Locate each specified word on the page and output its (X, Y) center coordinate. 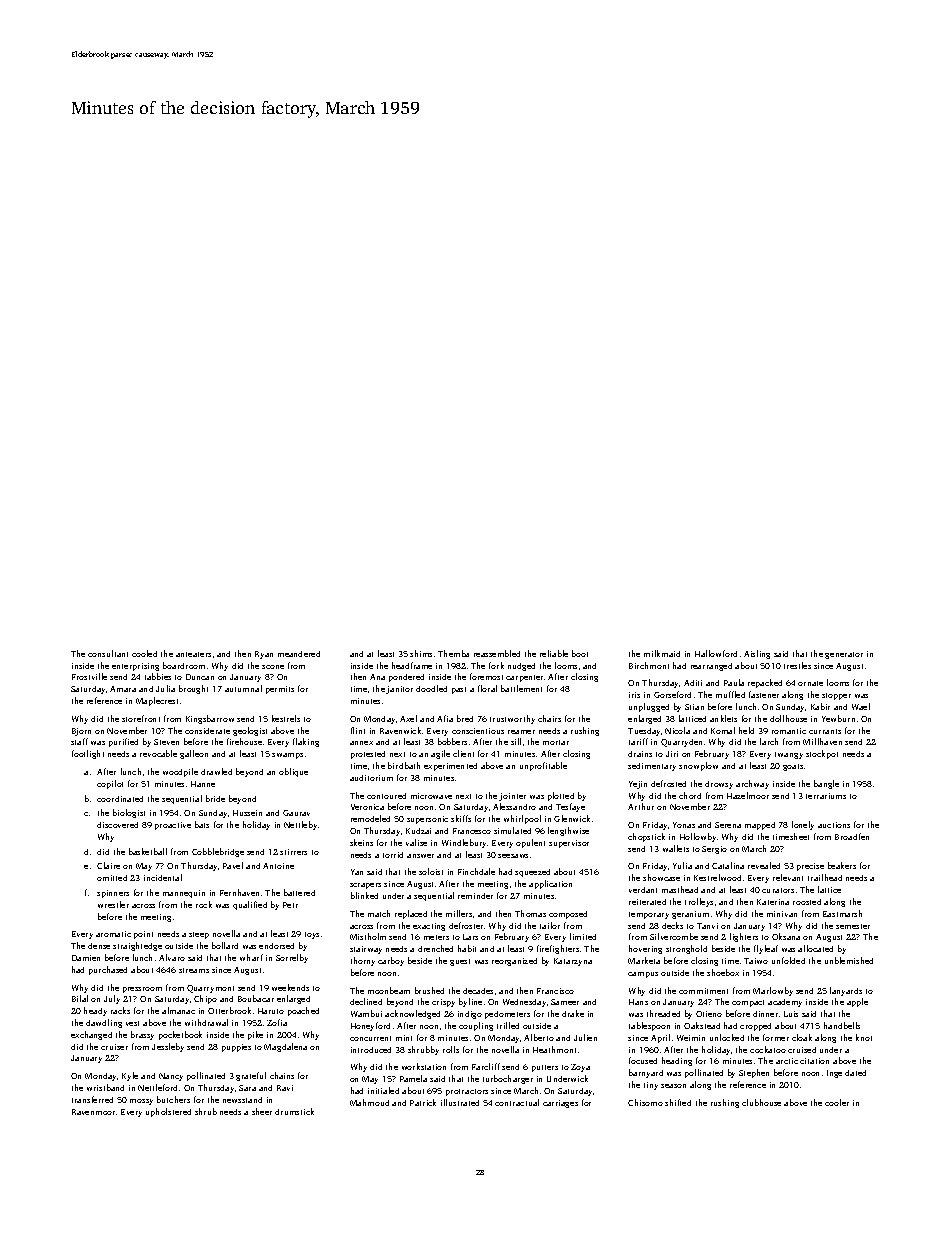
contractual (517, 1102)
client (463, 753)
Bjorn (81, 732)
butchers (173, 1099)
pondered (406, 678)
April (660, 1038)
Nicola (677, 730)
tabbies (158, 676)
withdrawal (206, 1022)
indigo (470, 1015)
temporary (649, 915)
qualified (250, 905)
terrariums (826, 796)
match (379, 913)
